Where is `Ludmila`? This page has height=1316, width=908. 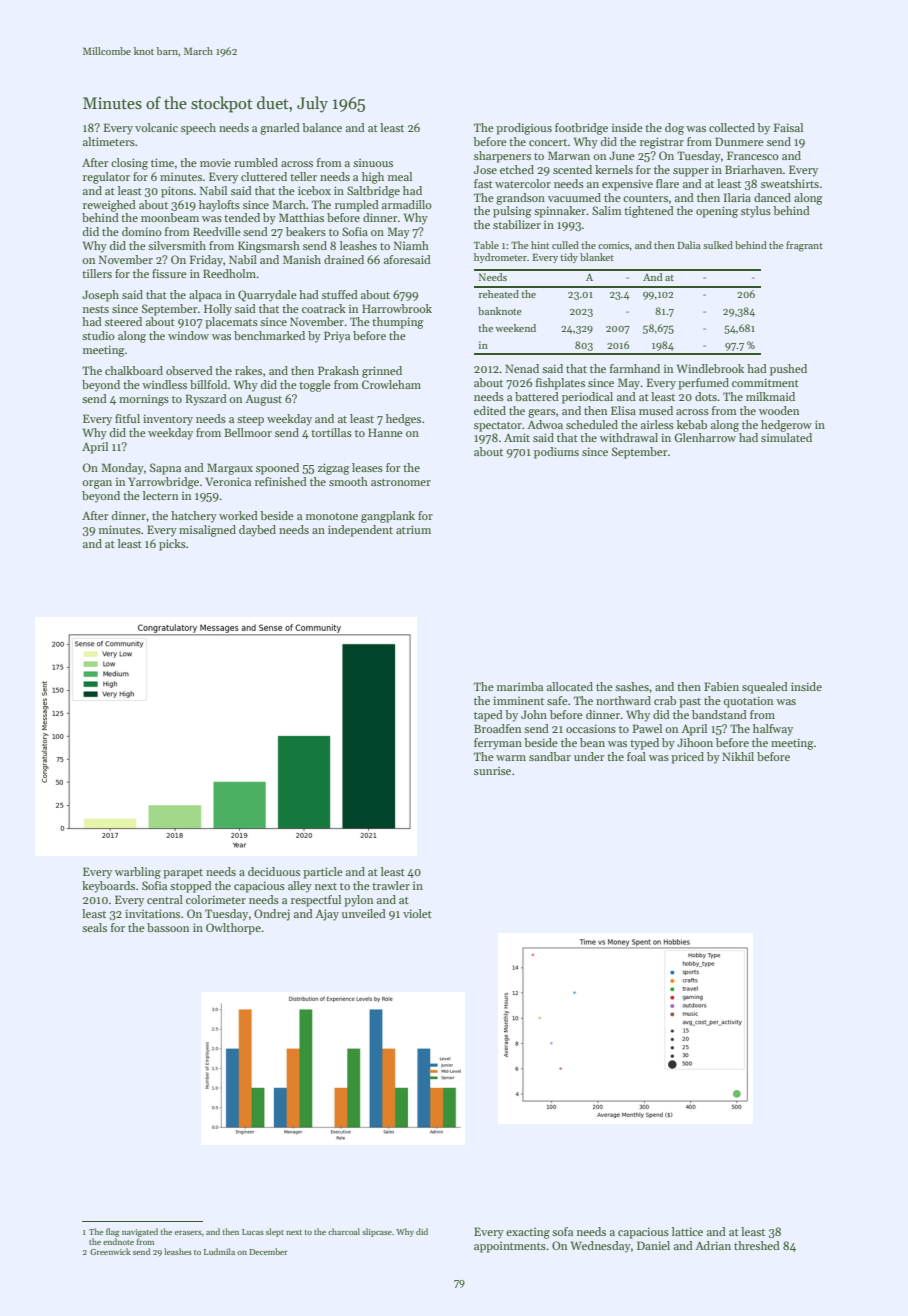 Ludmila is located at coordinates (219, 1251).
